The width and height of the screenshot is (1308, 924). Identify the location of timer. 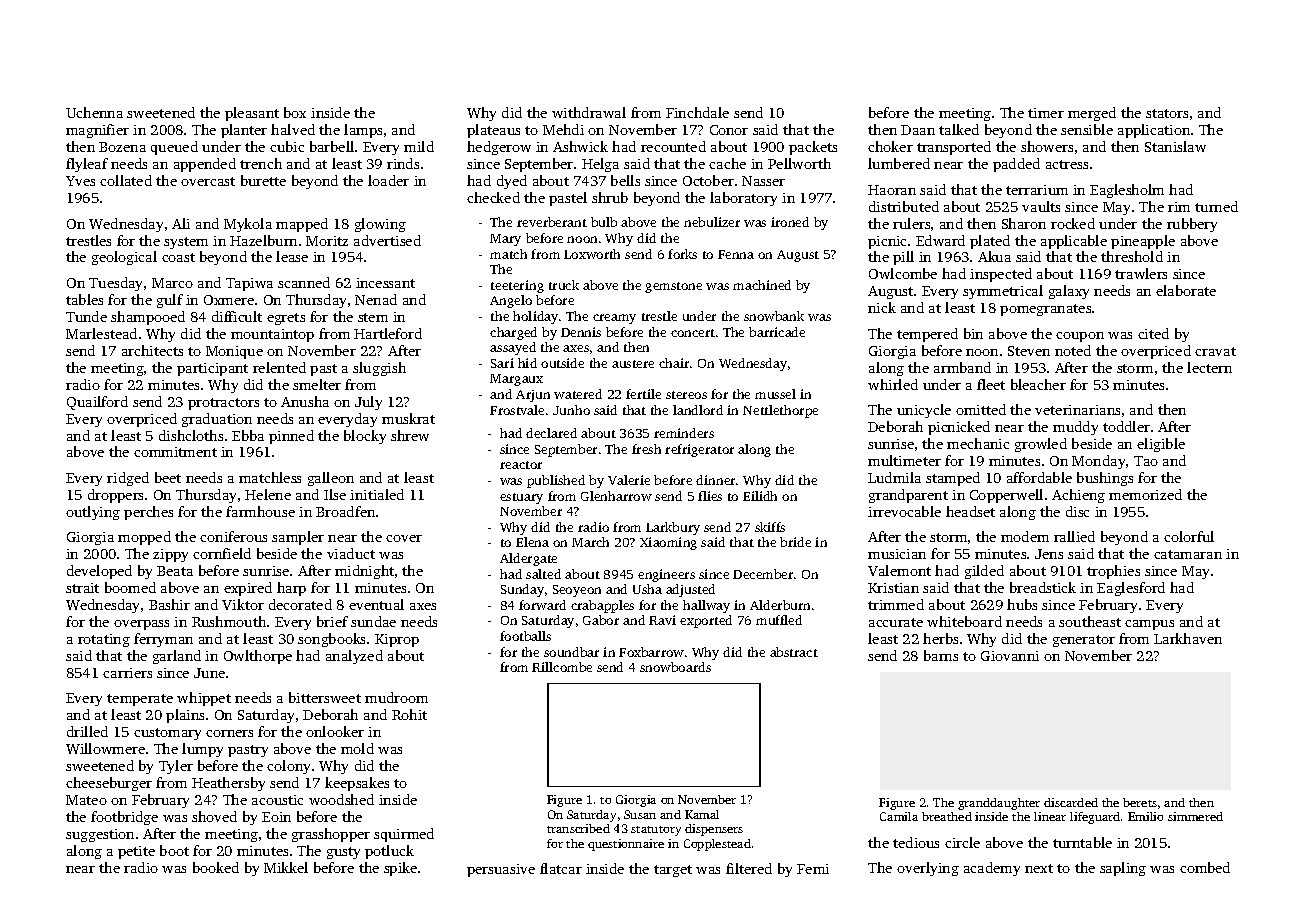
(1046, 113).
